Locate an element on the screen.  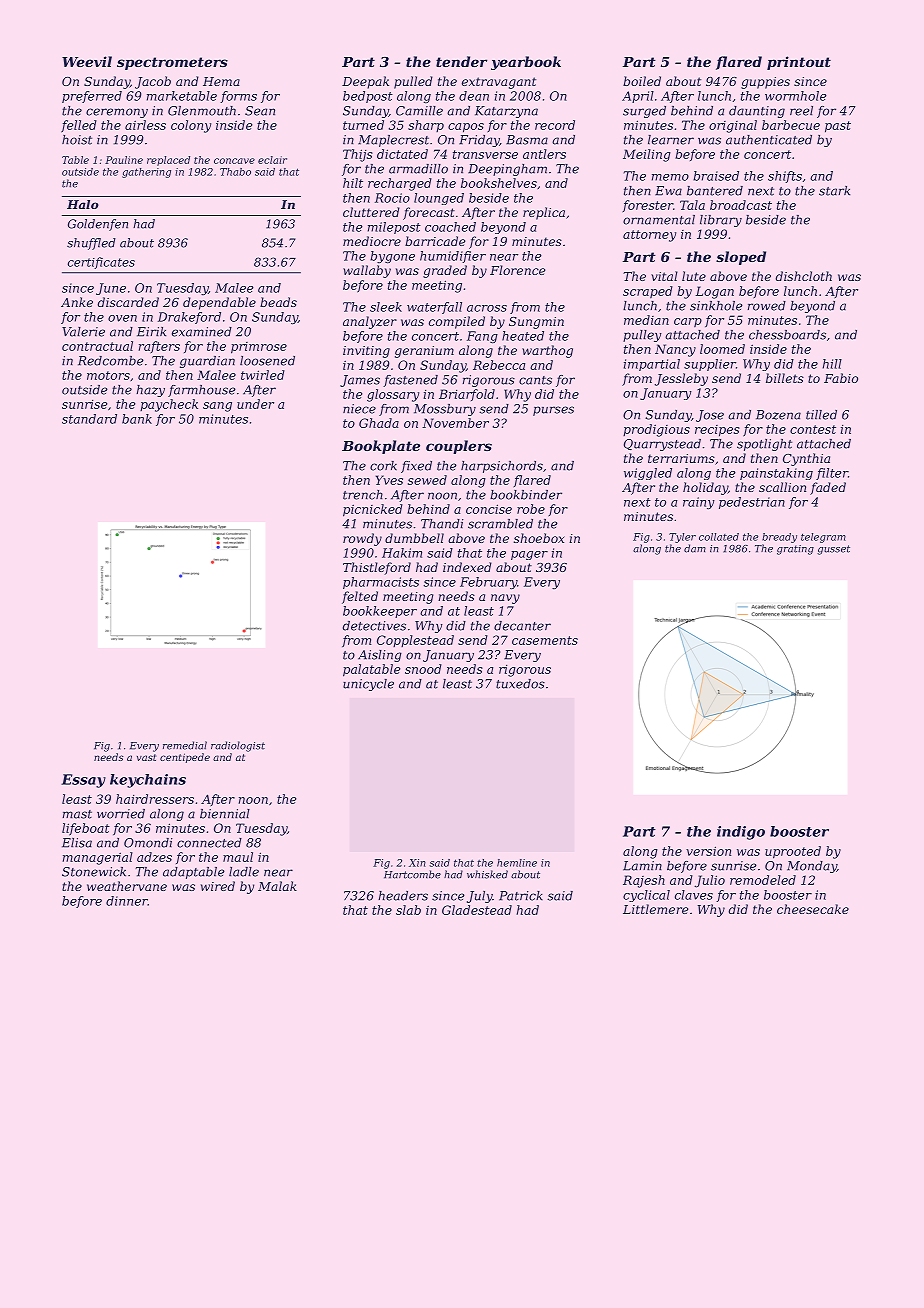
Stonewick is located at coordinates (94, 872).
